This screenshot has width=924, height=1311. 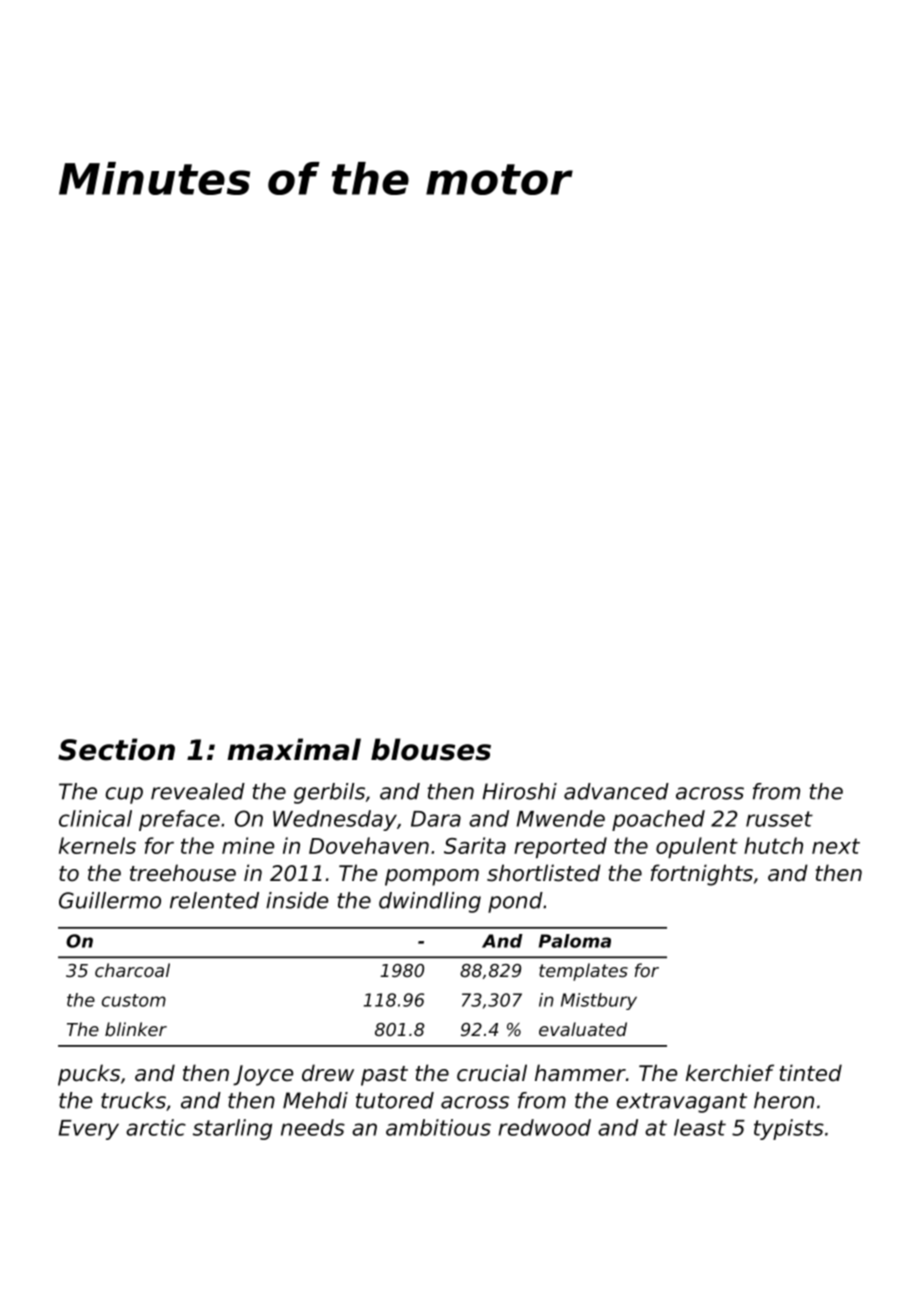 I want to click on dwindling, so click(x=430, y=902).
